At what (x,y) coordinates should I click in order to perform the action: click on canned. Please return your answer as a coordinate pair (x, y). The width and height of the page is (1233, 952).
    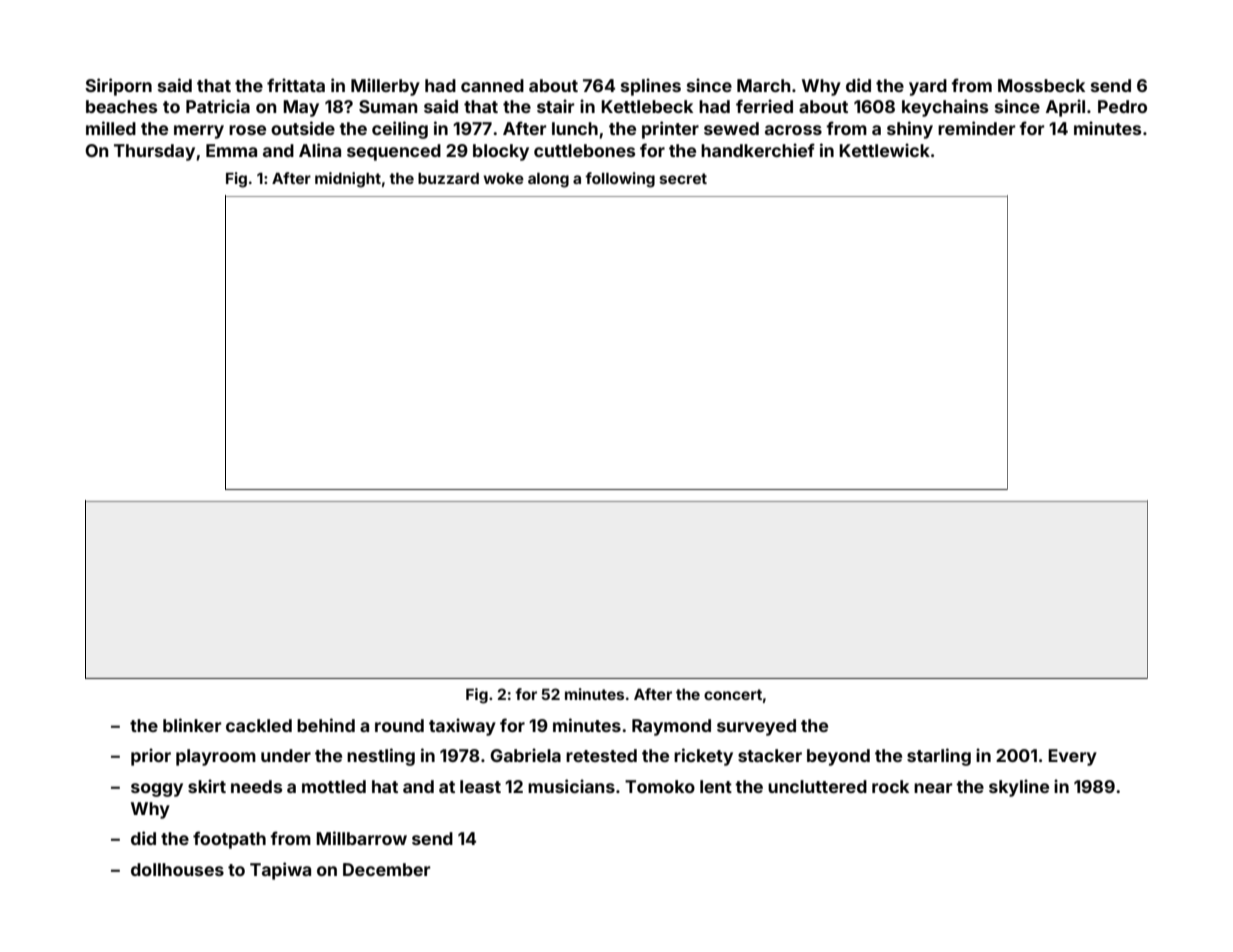
    Looking at the image, I should click on (492, 85).
